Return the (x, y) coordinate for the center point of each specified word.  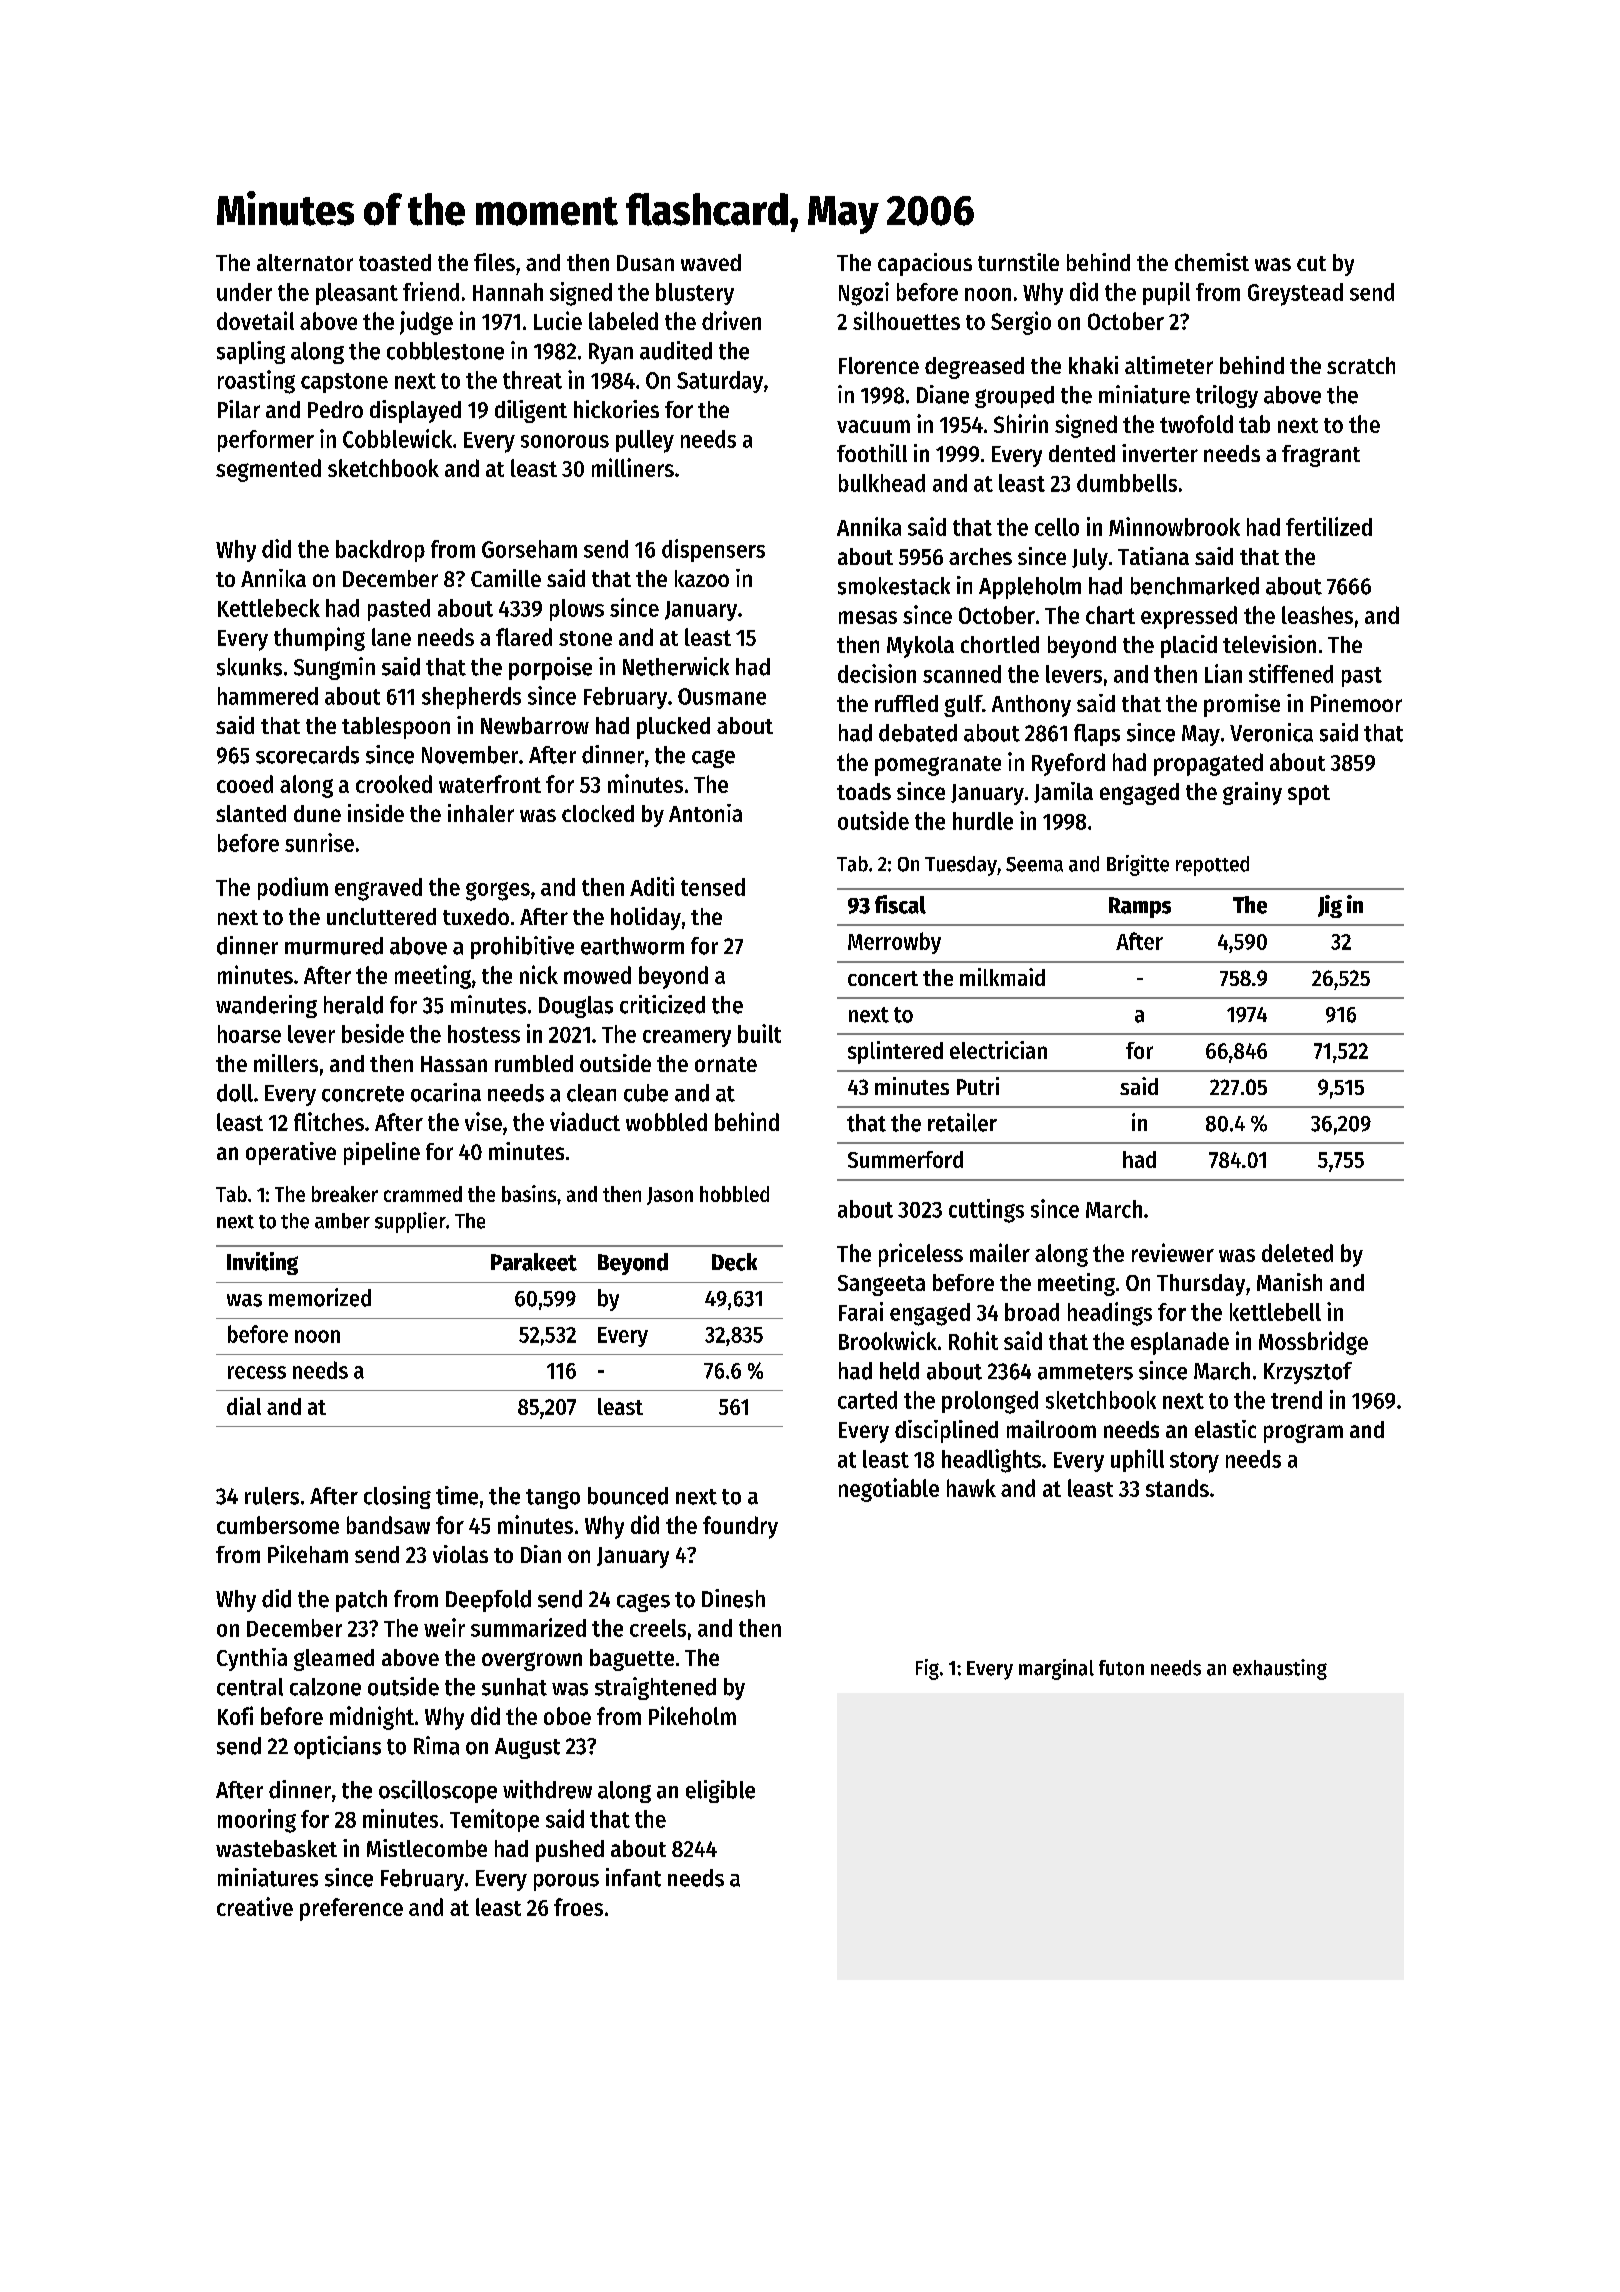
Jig (1330, 906)
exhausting (1280, 1669)
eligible (720, 1791)
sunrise (319, 842)
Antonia (705, 813)
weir (444, 1627)
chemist (1212, 262)
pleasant (357, 294)
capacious (925, 264)
